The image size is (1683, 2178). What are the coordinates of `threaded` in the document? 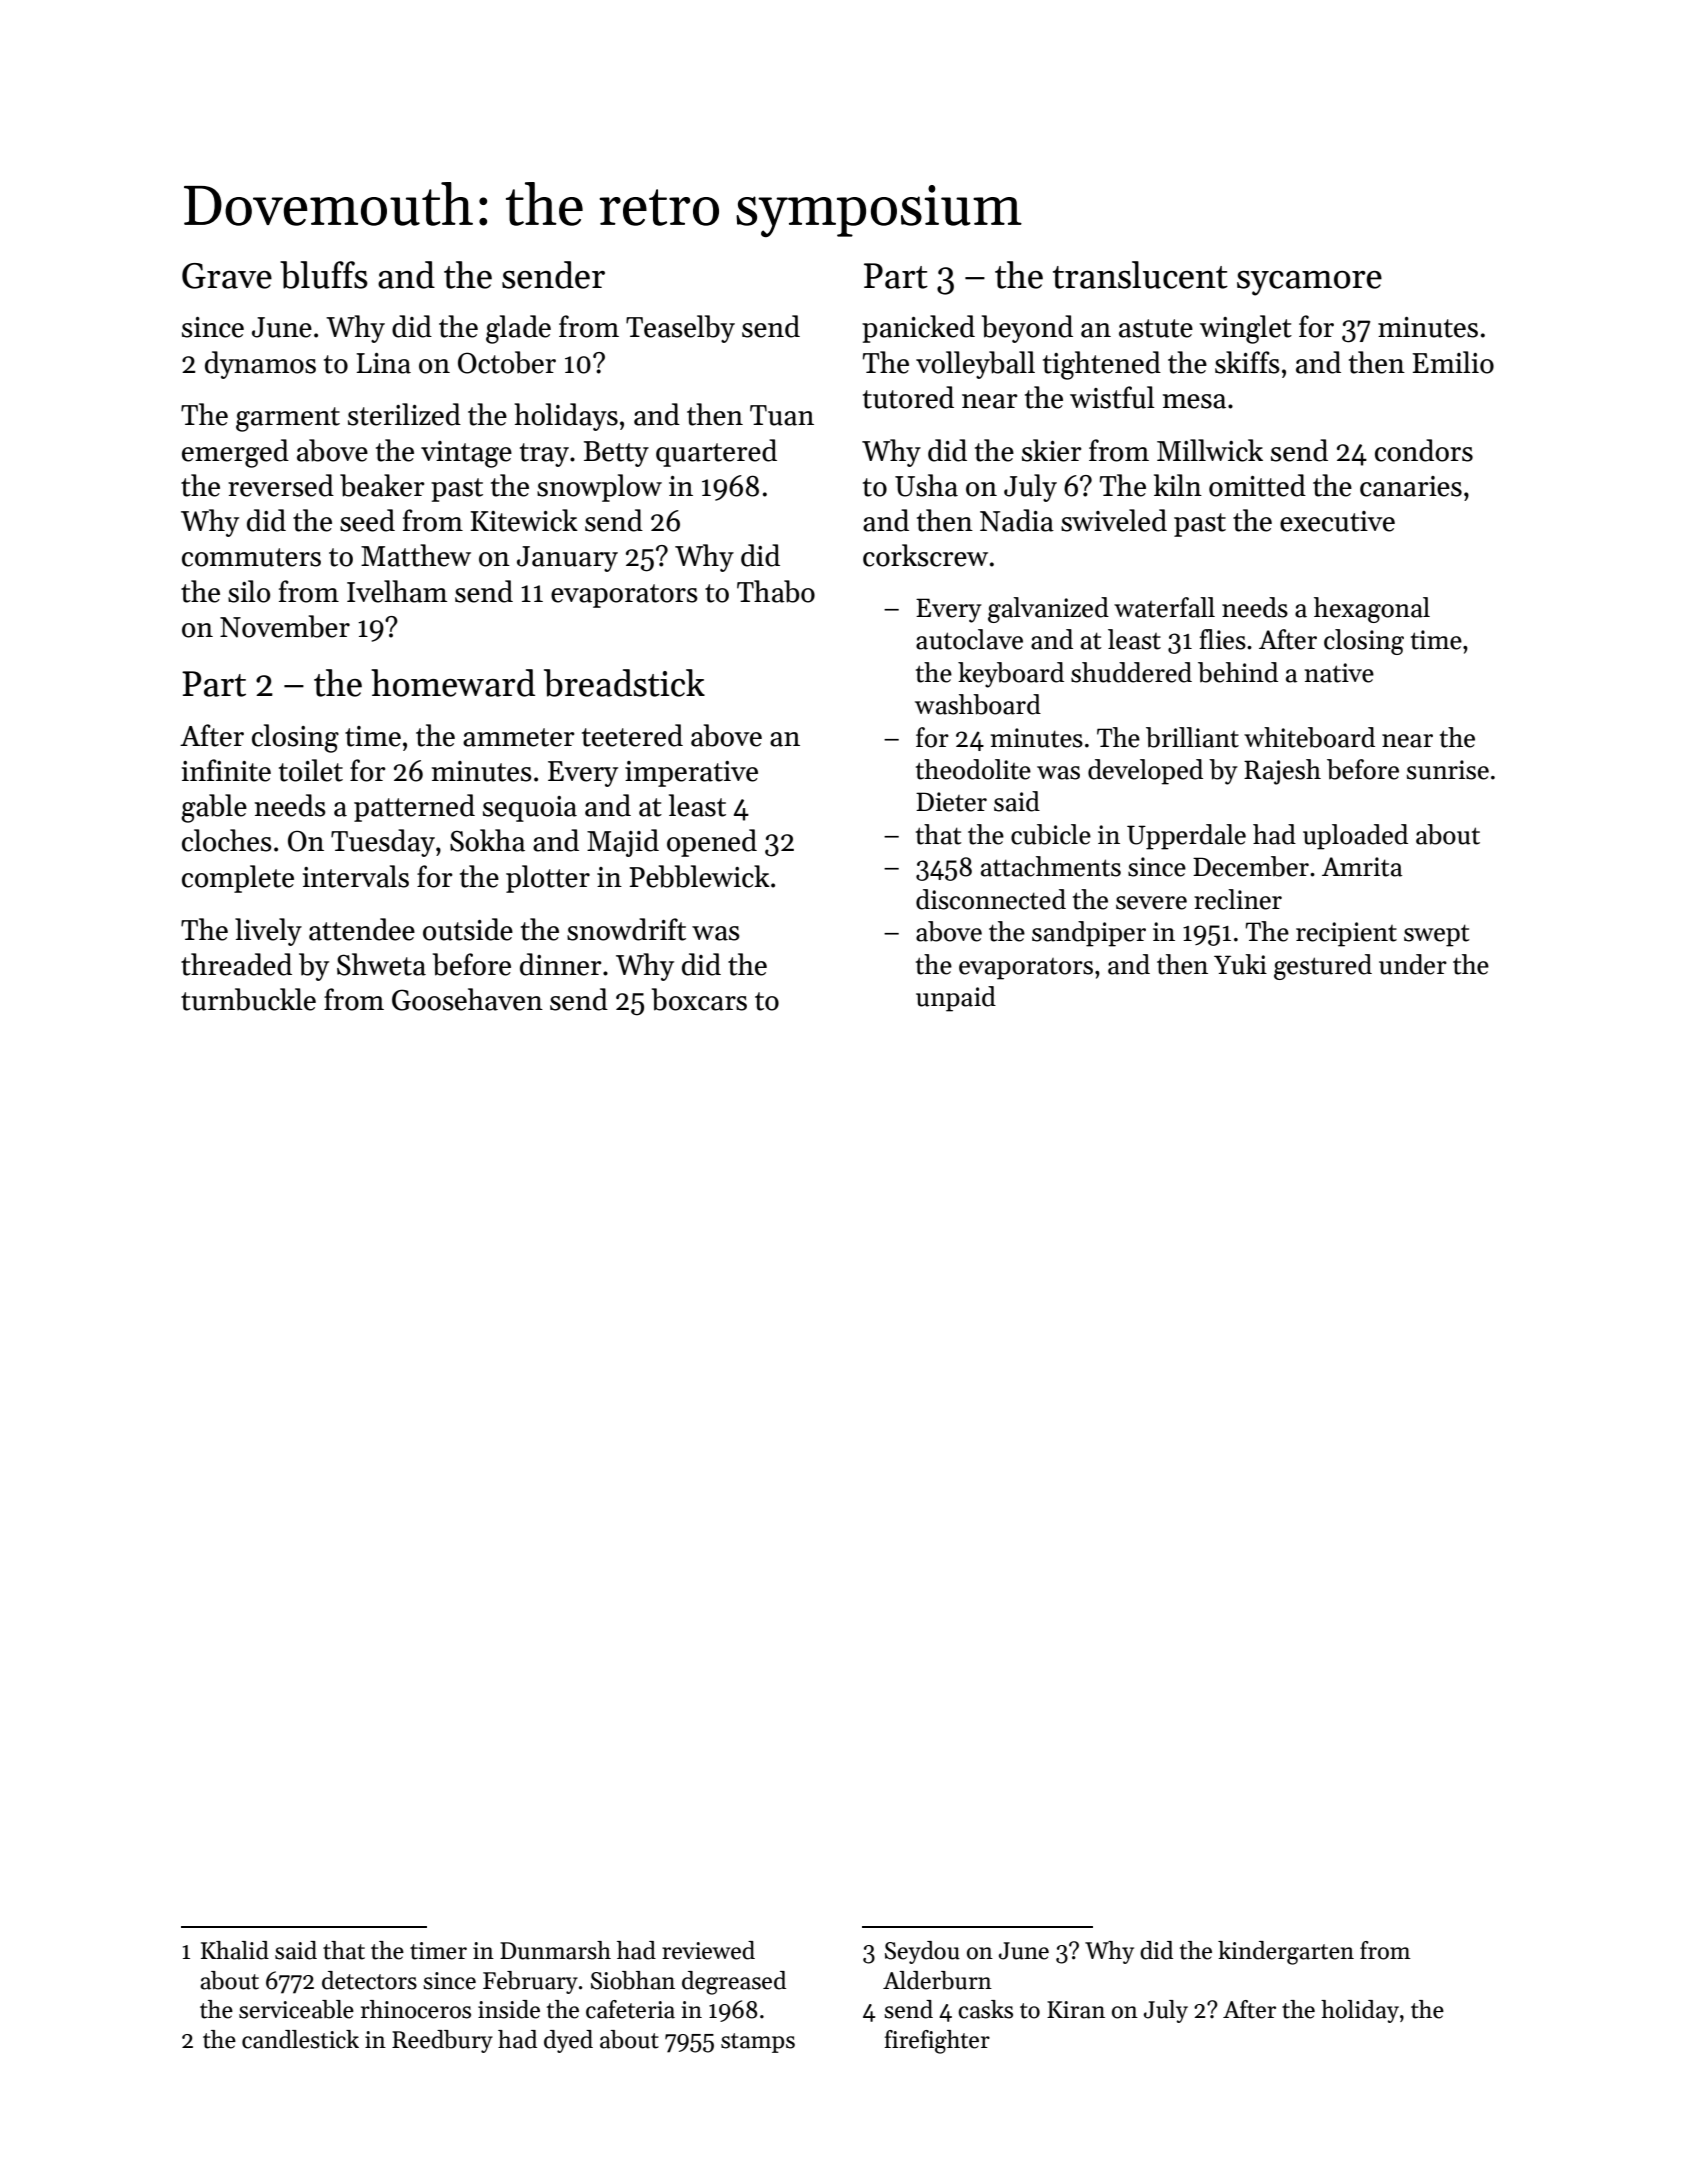 It's located at (236, 964).
